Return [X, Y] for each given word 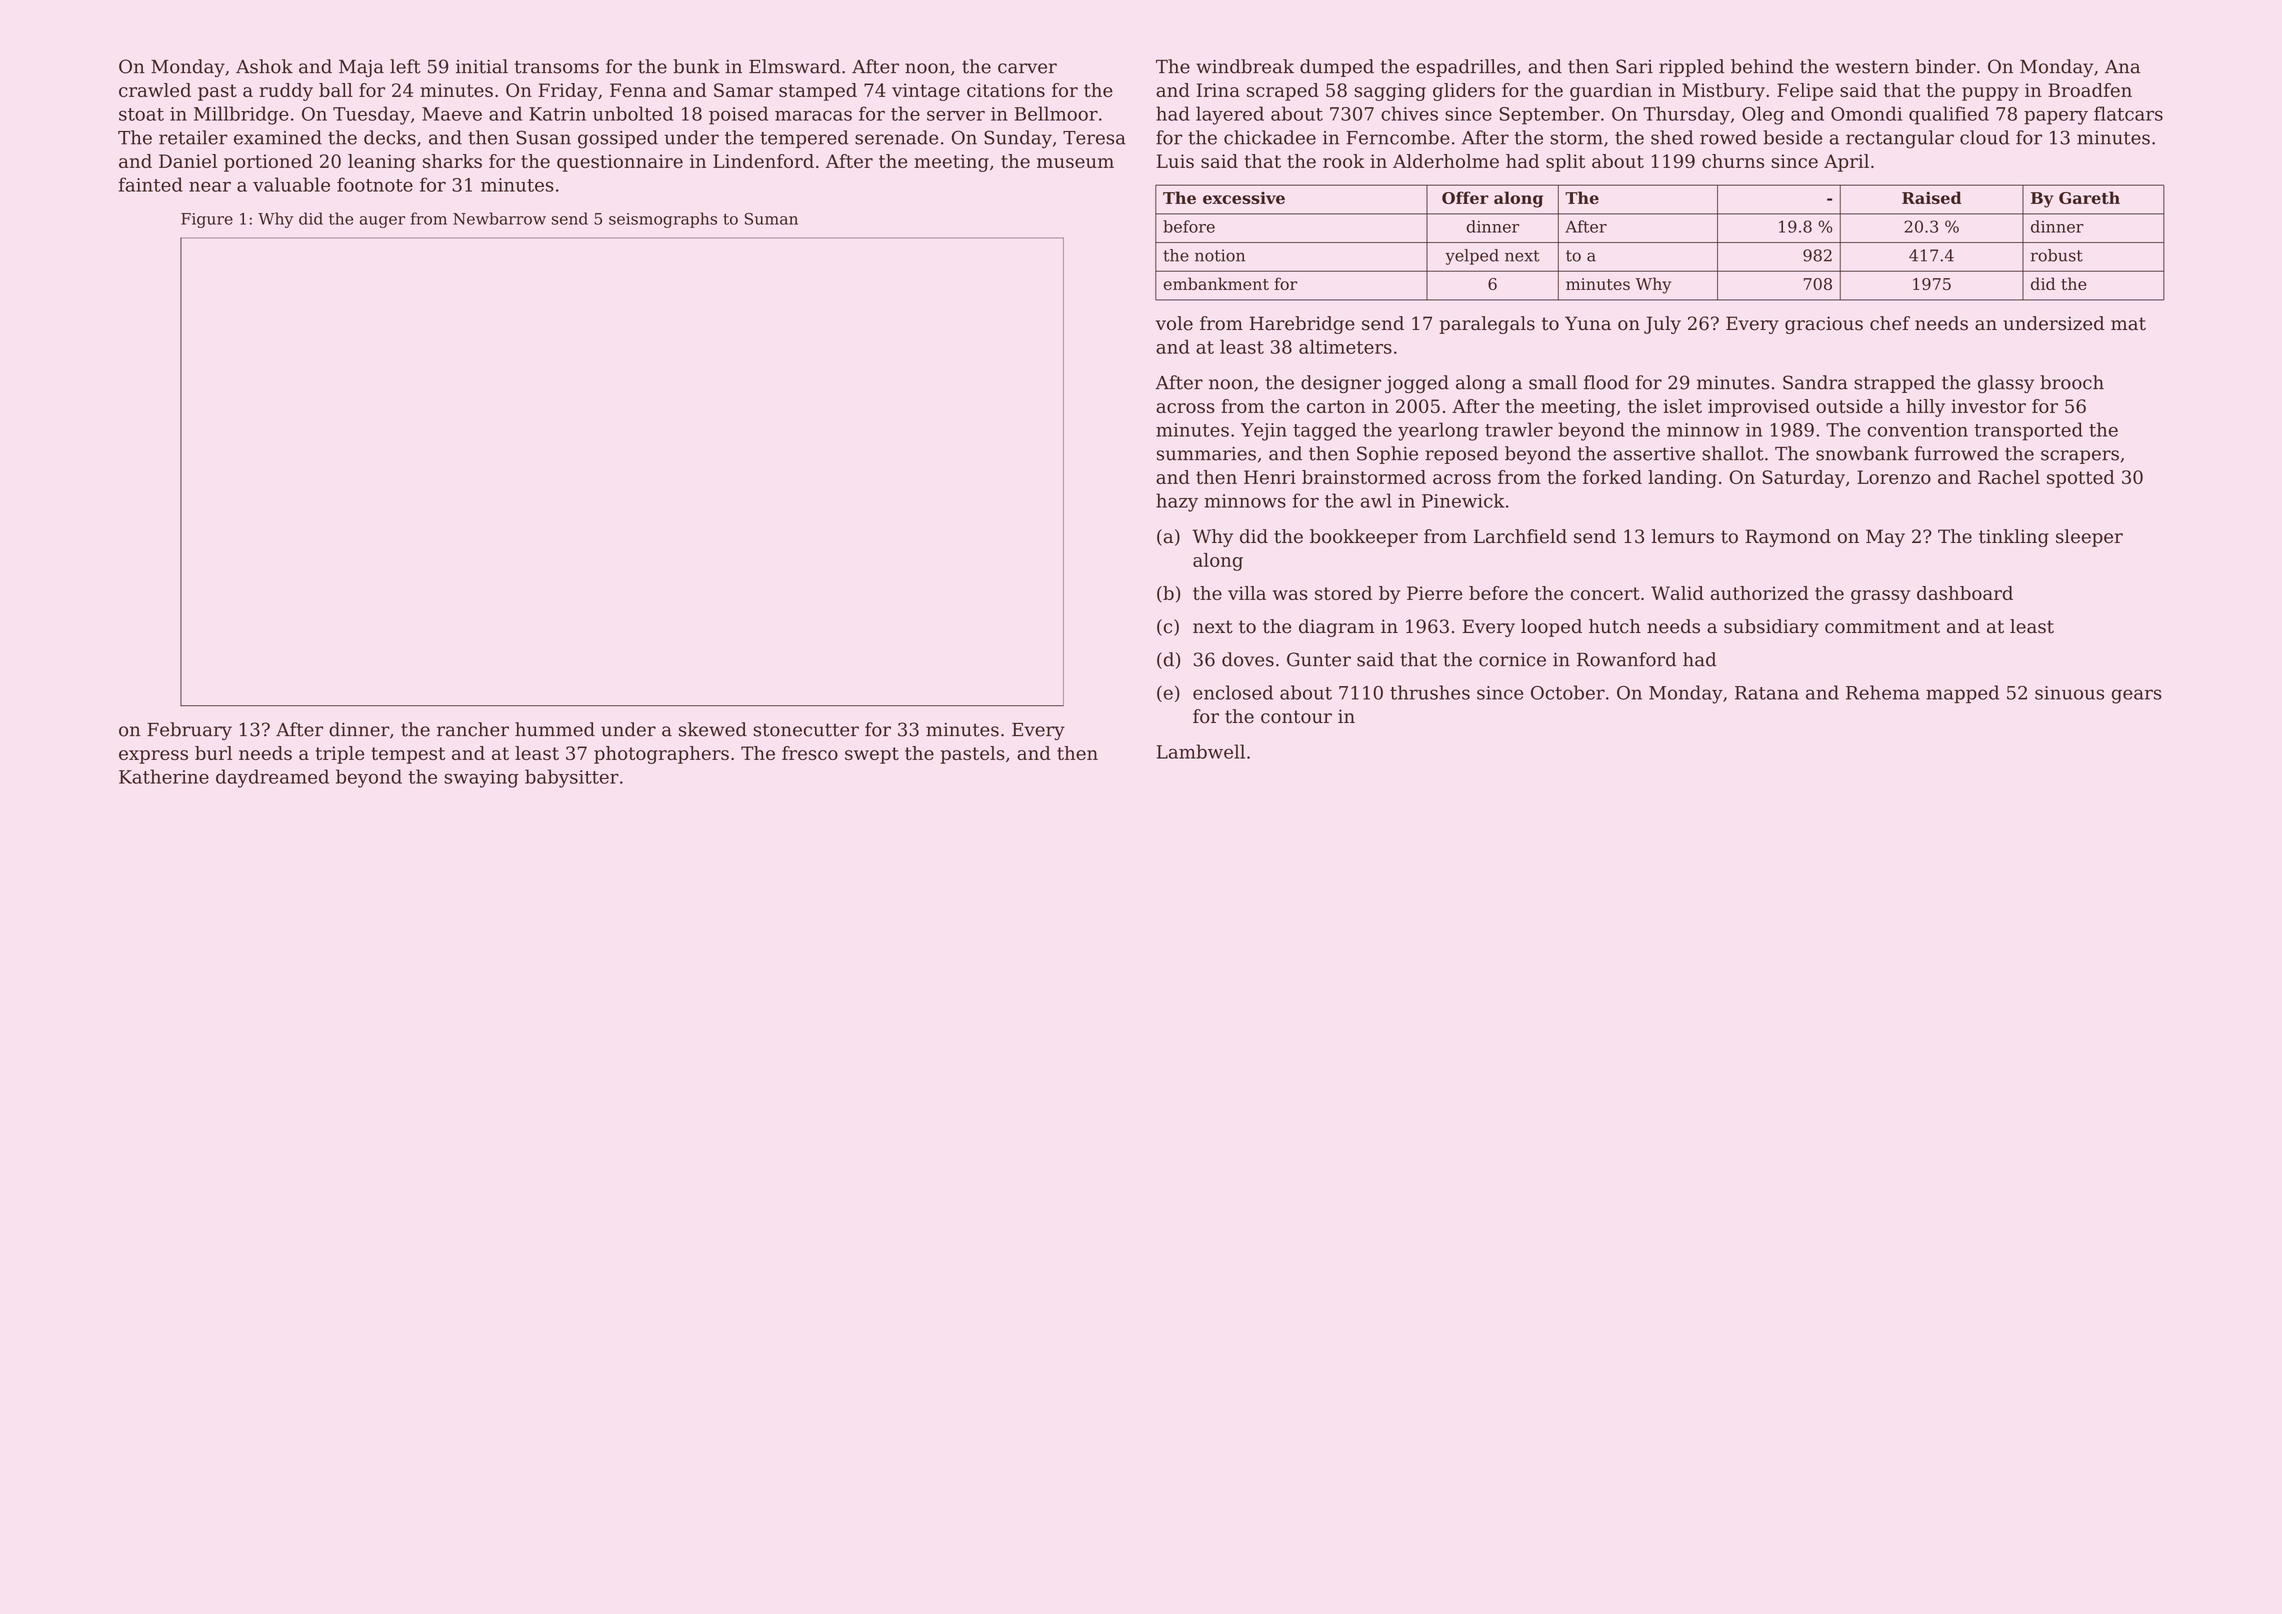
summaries [1206, 454]
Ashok [264, 66]
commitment [1882, 626]
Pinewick [1463, 500]
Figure [207, 220]
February [189, 731]
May [1885, 538]
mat [2128, 324]
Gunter [1319, 659]
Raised [1932, 197]
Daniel [188, 161]
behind [1762, 66]
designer [1341, 384]
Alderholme [1446, 161]
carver [1027, 68]
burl [213, 753]
